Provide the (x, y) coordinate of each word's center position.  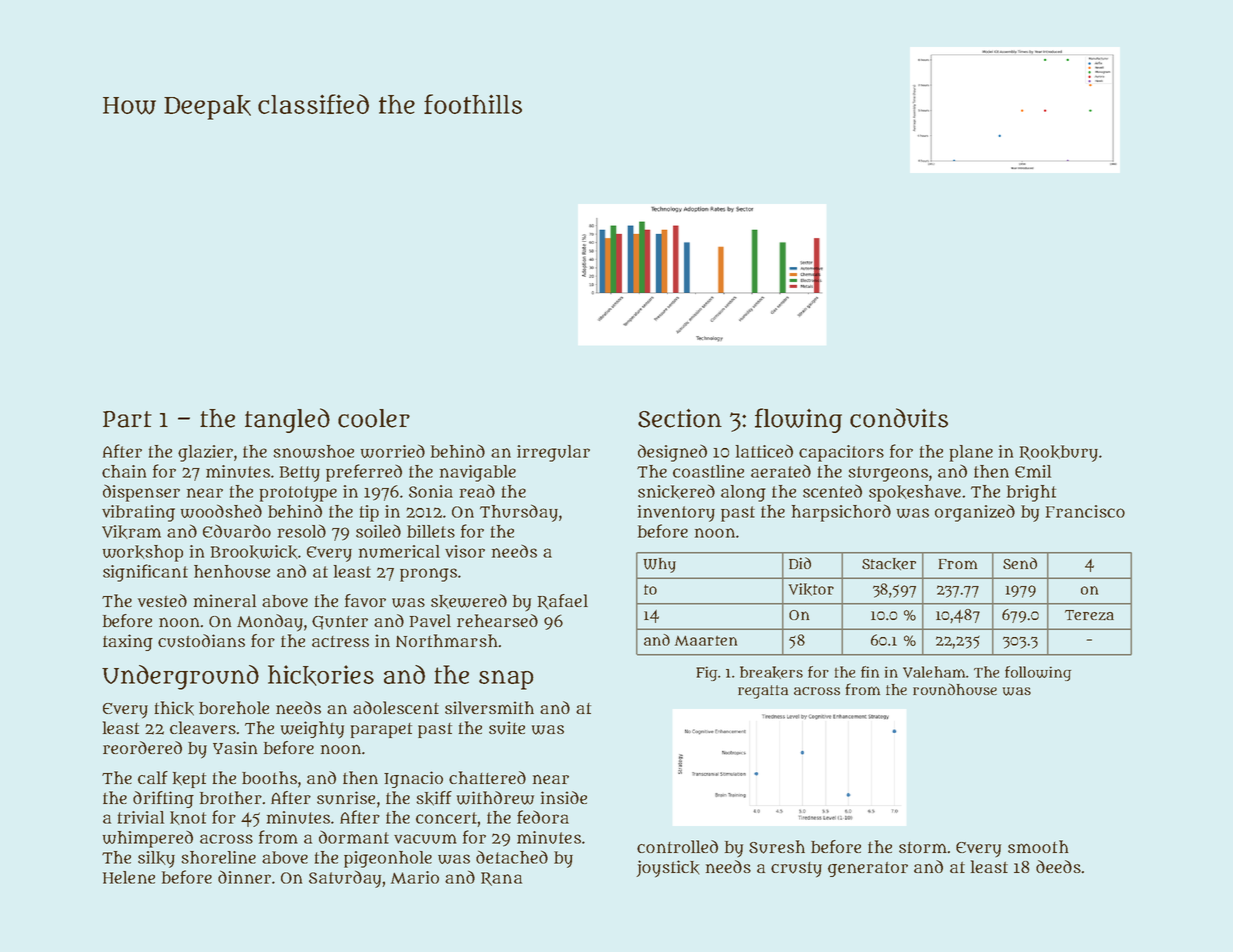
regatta (763, 692)
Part (127, 419)
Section (680, 418)
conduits (899, 418)
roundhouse (955, 689)
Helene (129, 877)
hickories (321, 675)
